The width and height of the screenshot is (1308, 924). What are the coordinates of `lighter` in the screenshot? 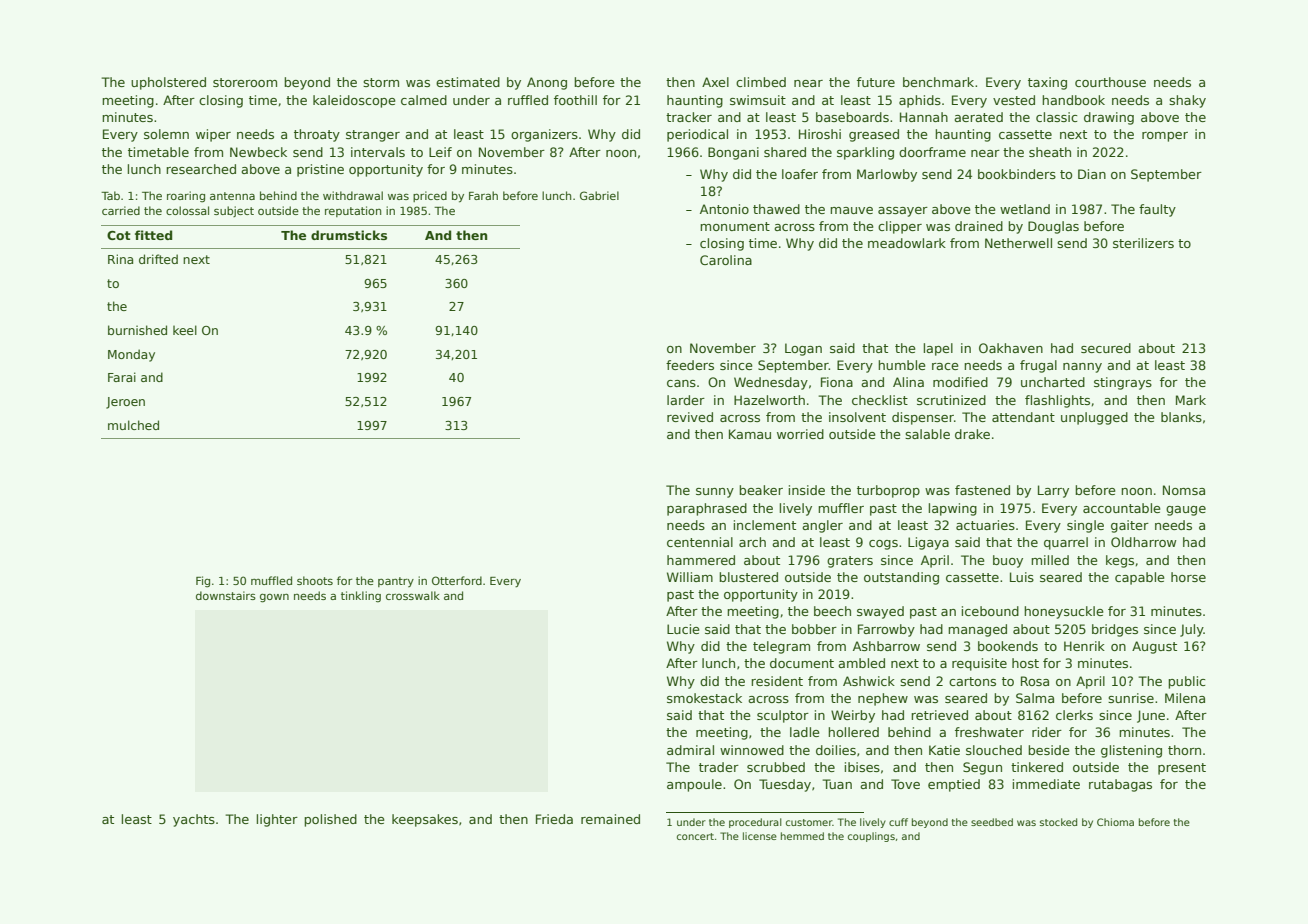 It's located at (277, 820).
